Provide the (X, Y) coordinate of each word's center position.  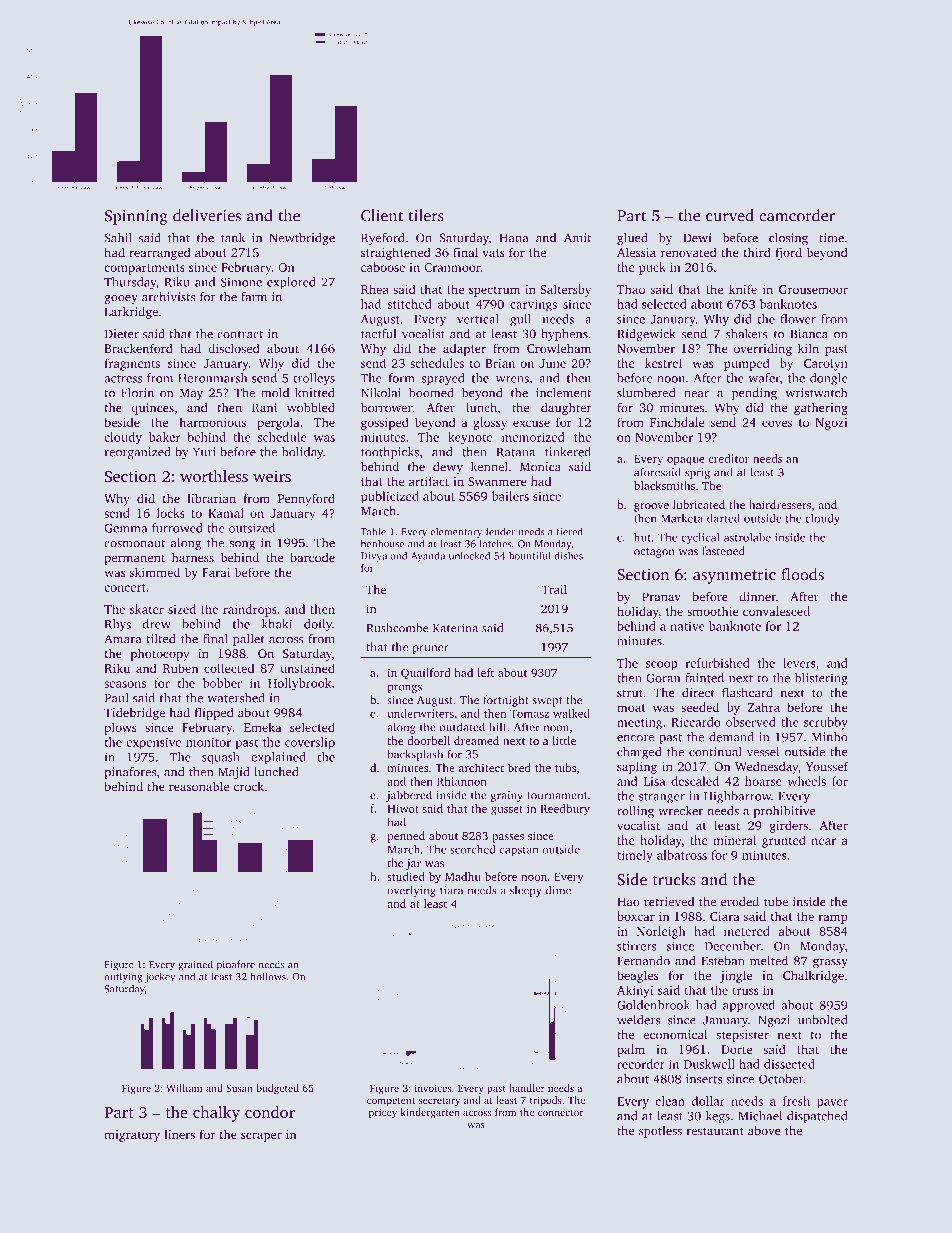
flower (798, 319)
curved (730, 215)
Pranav (661, 596)
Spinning (136, 217)
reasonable (199, 786)
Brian (500, 363)
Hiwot (403, 808)
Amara (122, 639)
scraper (261, 1137)
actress (123, 379)
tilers (426, 215)
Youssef (827, 766)
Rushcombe (397, 628)
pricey (383, 1113)
